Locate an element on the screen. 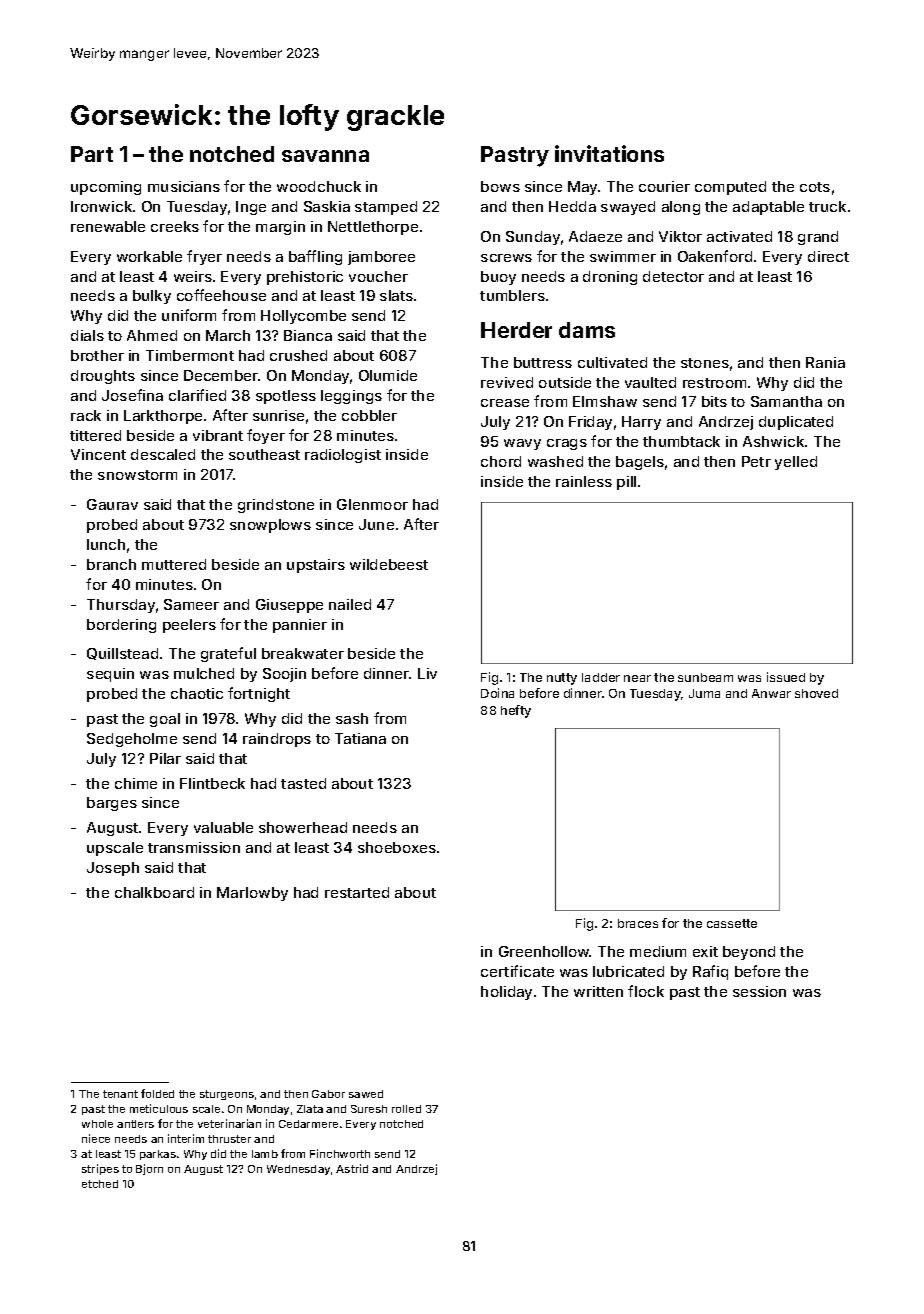  holiday is located at coordinates (506, 993).
